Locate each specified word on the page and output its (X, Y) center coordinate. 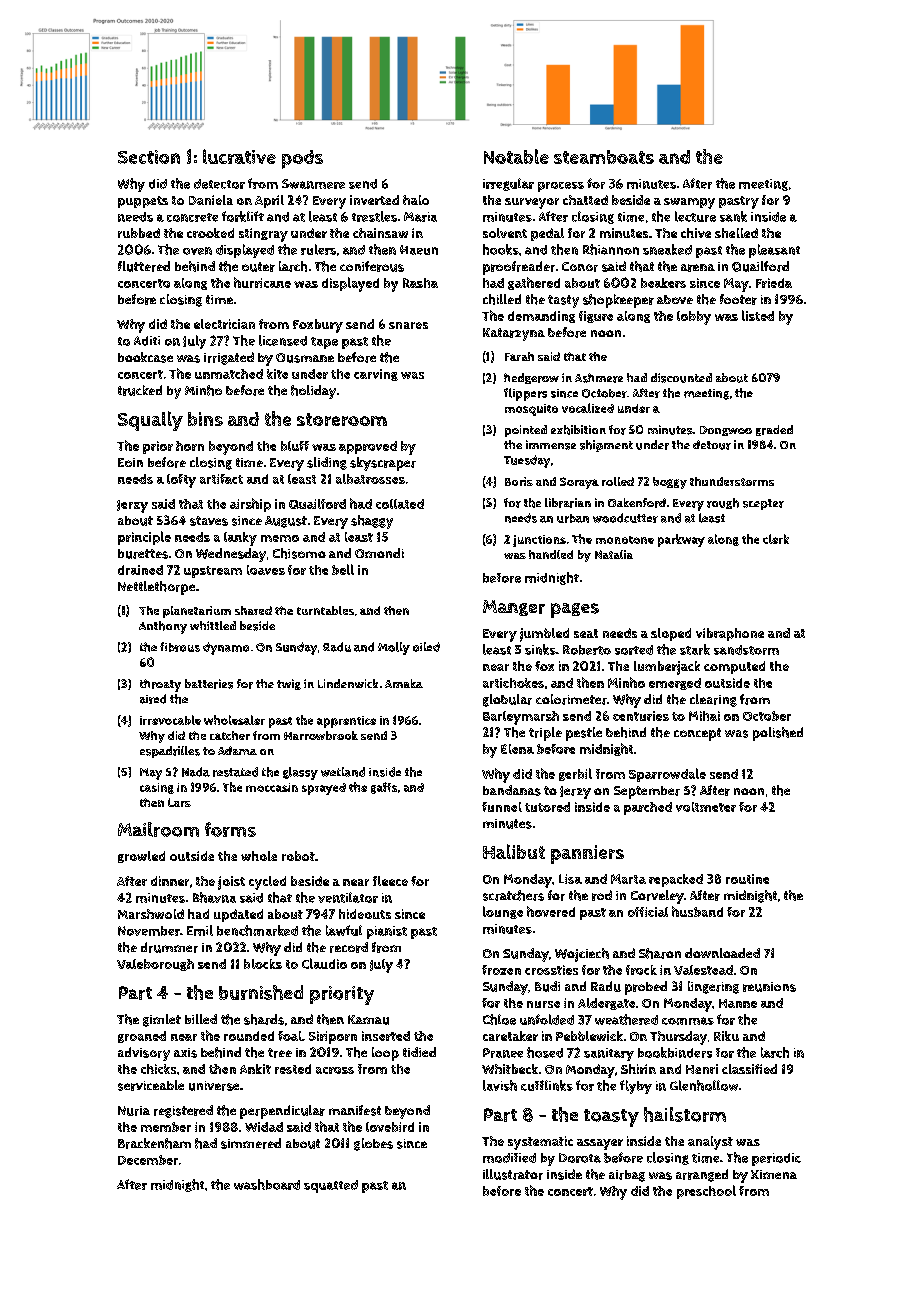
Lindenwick (348, 683)
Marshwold (151, 914)
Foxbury (318, 326)
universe (214, 1086)
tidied (419, 1052)
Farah (519, 356)
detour (712, 445)
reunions (769, 987)
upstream (213, 572)
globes (373, 1144)
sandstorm (746, 650)
